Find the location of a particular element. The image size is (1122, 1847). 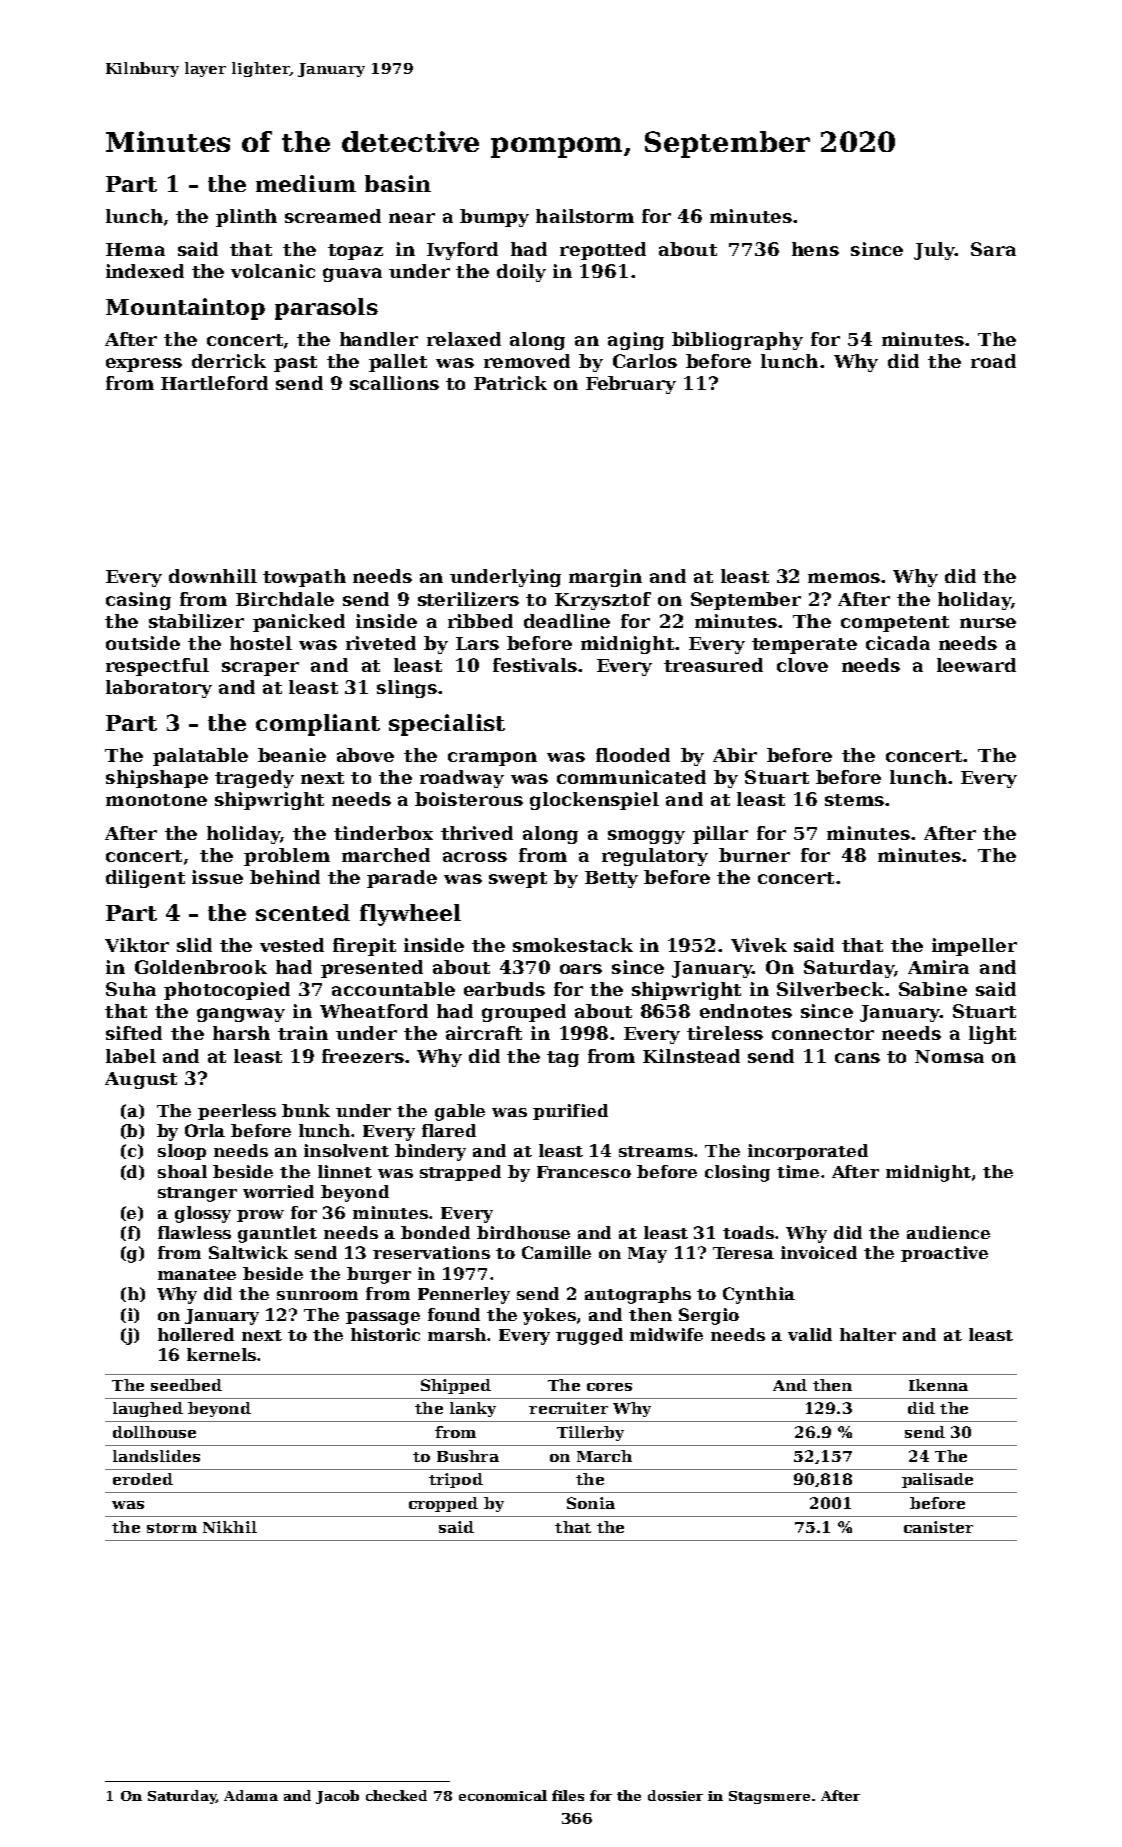

impeller is located at coordinates (974, 947).
